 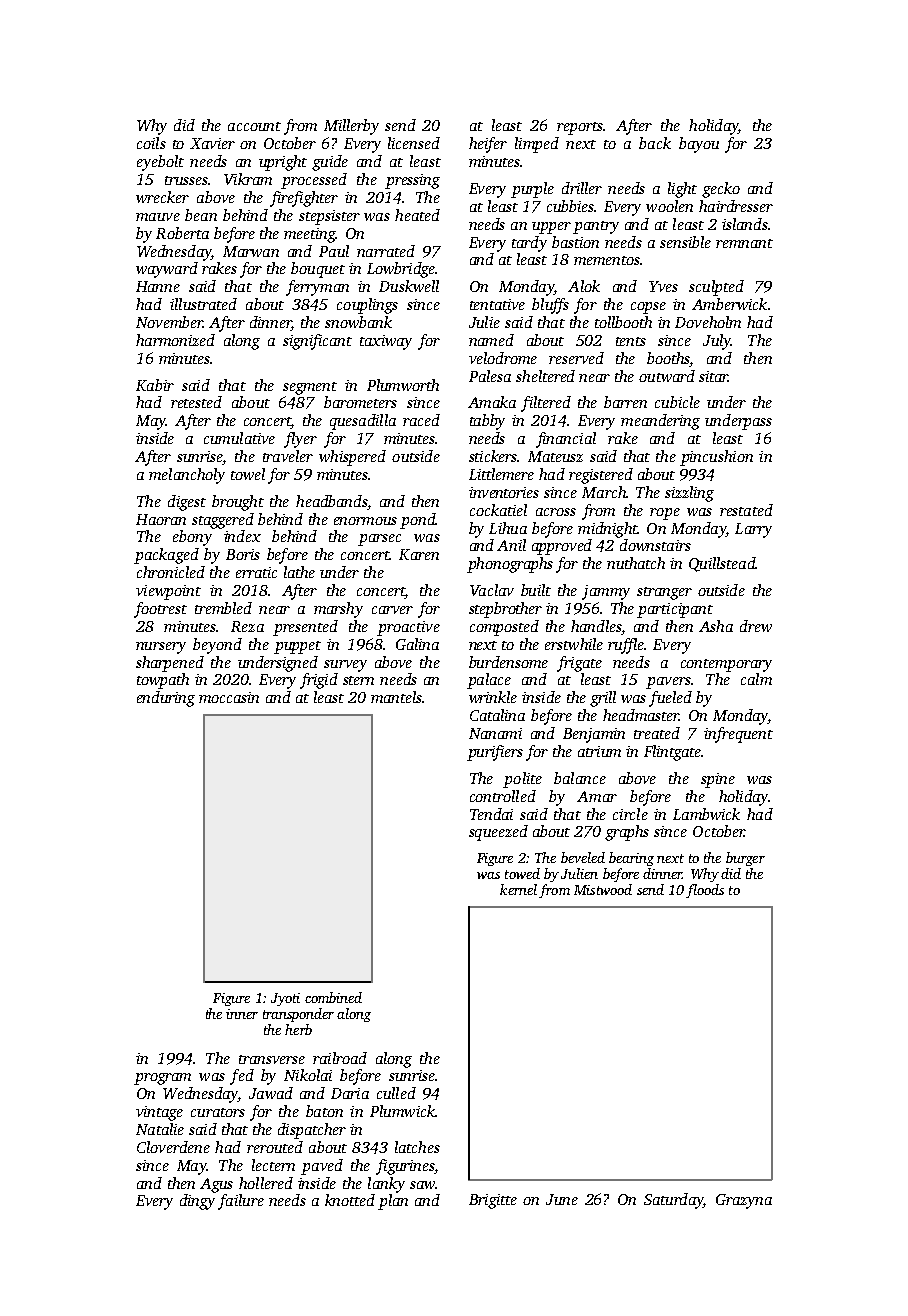 I want to click on paved, so click(x=322, y=1167).
